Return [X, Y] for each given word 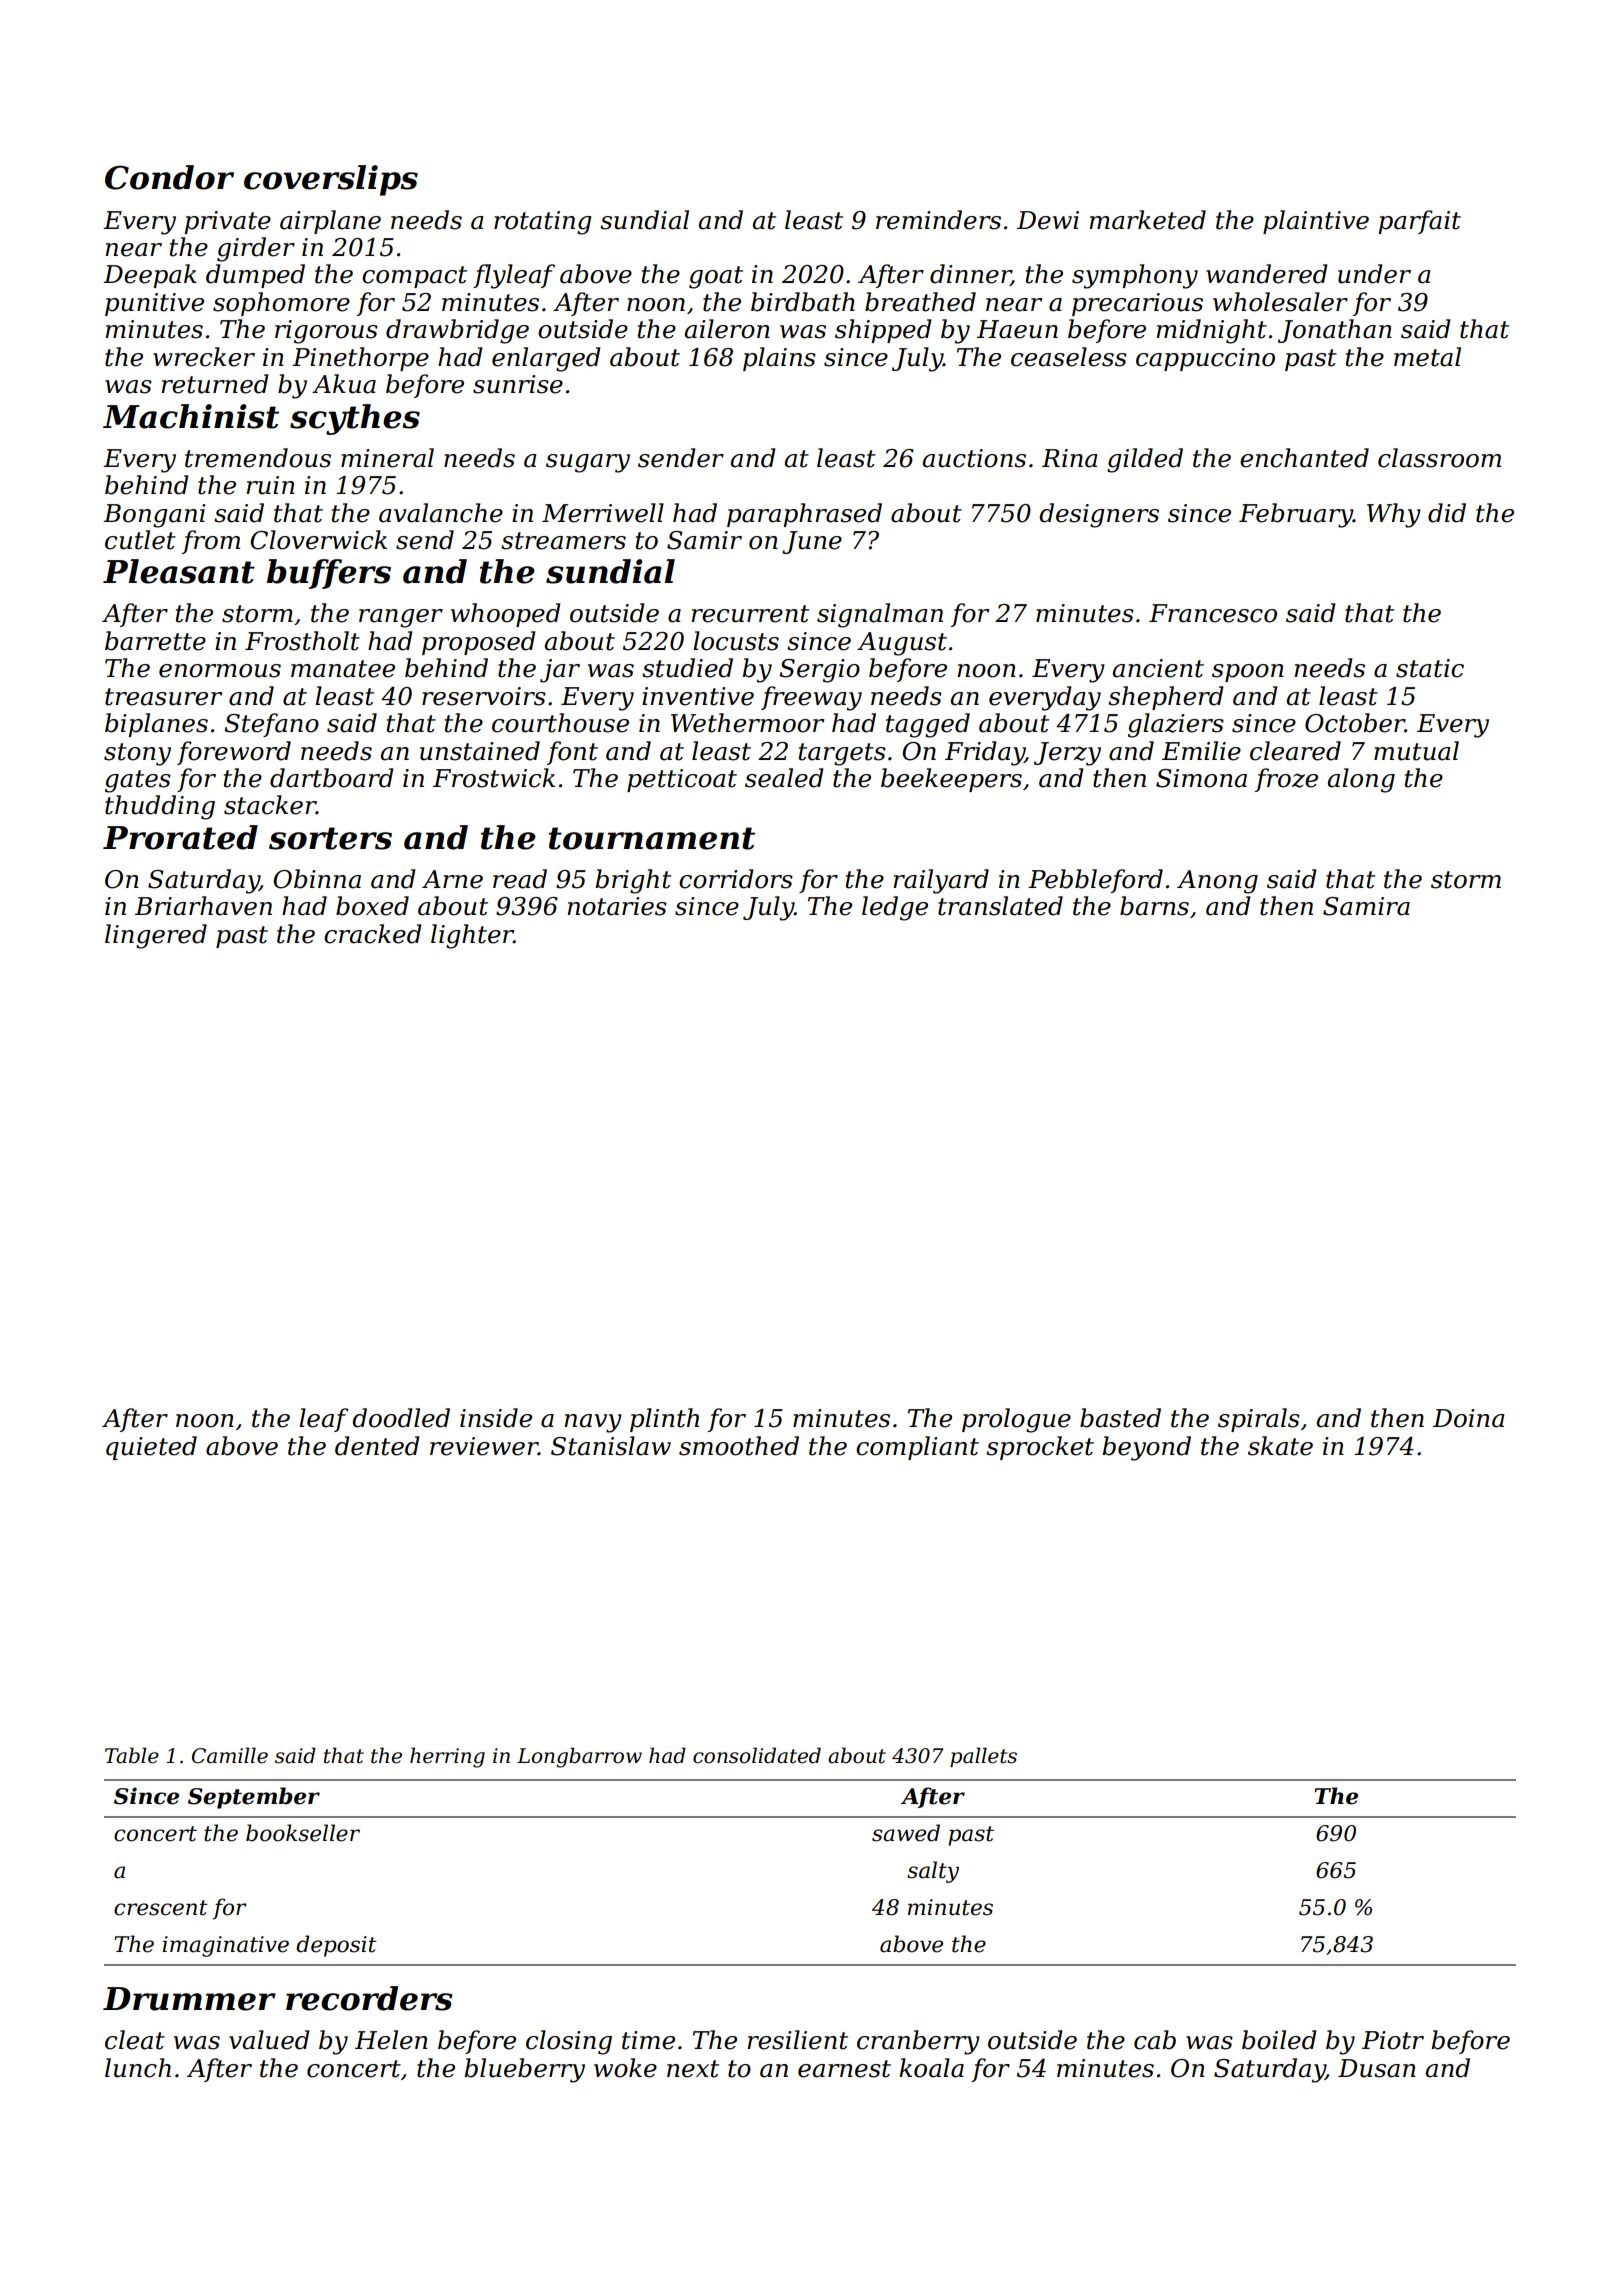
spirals [1259, 1420]
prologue [1016, 1420]
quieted [151, 1448]
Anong [1217, 882]
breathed [920, 302]
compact [414, 277]
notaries [617, 906]
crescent [161, 1908]
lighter [472, 936]
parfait [1419, 222]
